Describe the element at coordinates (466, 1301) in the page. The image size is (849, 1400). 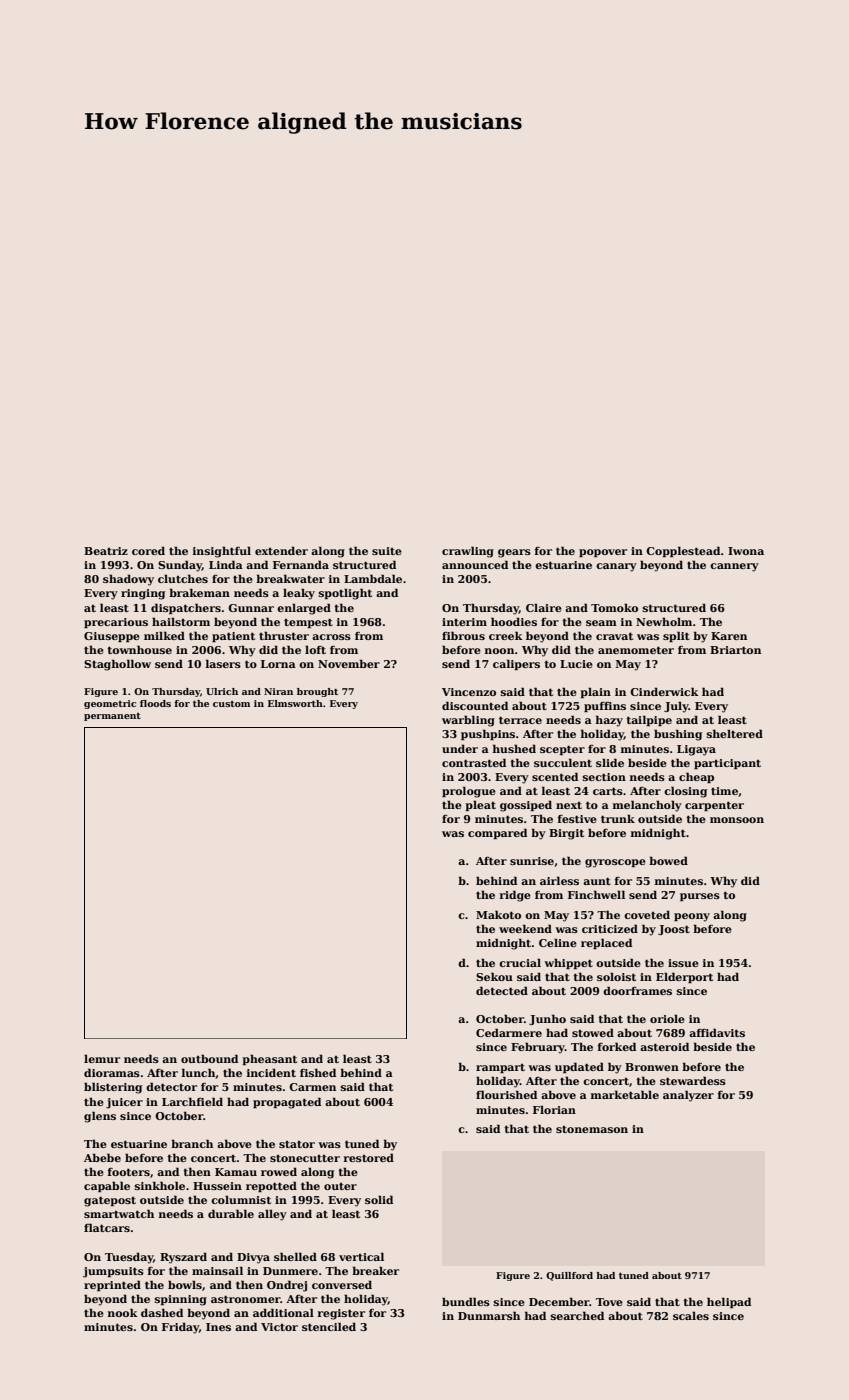
I see `bundles` at that location.
